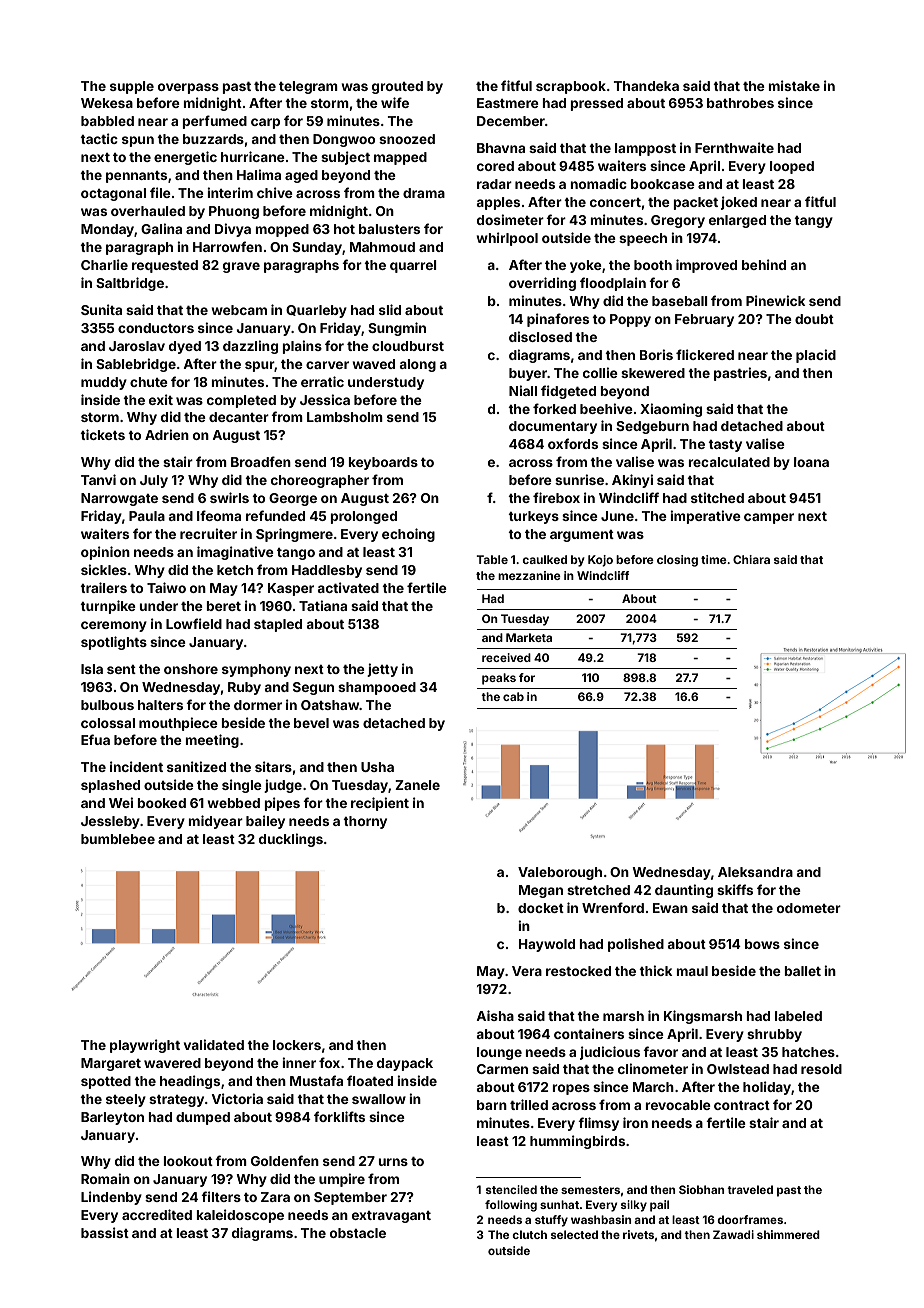  Describe the element at coordinates (740, 103) in the image. I see `bathrobes` at that location.
